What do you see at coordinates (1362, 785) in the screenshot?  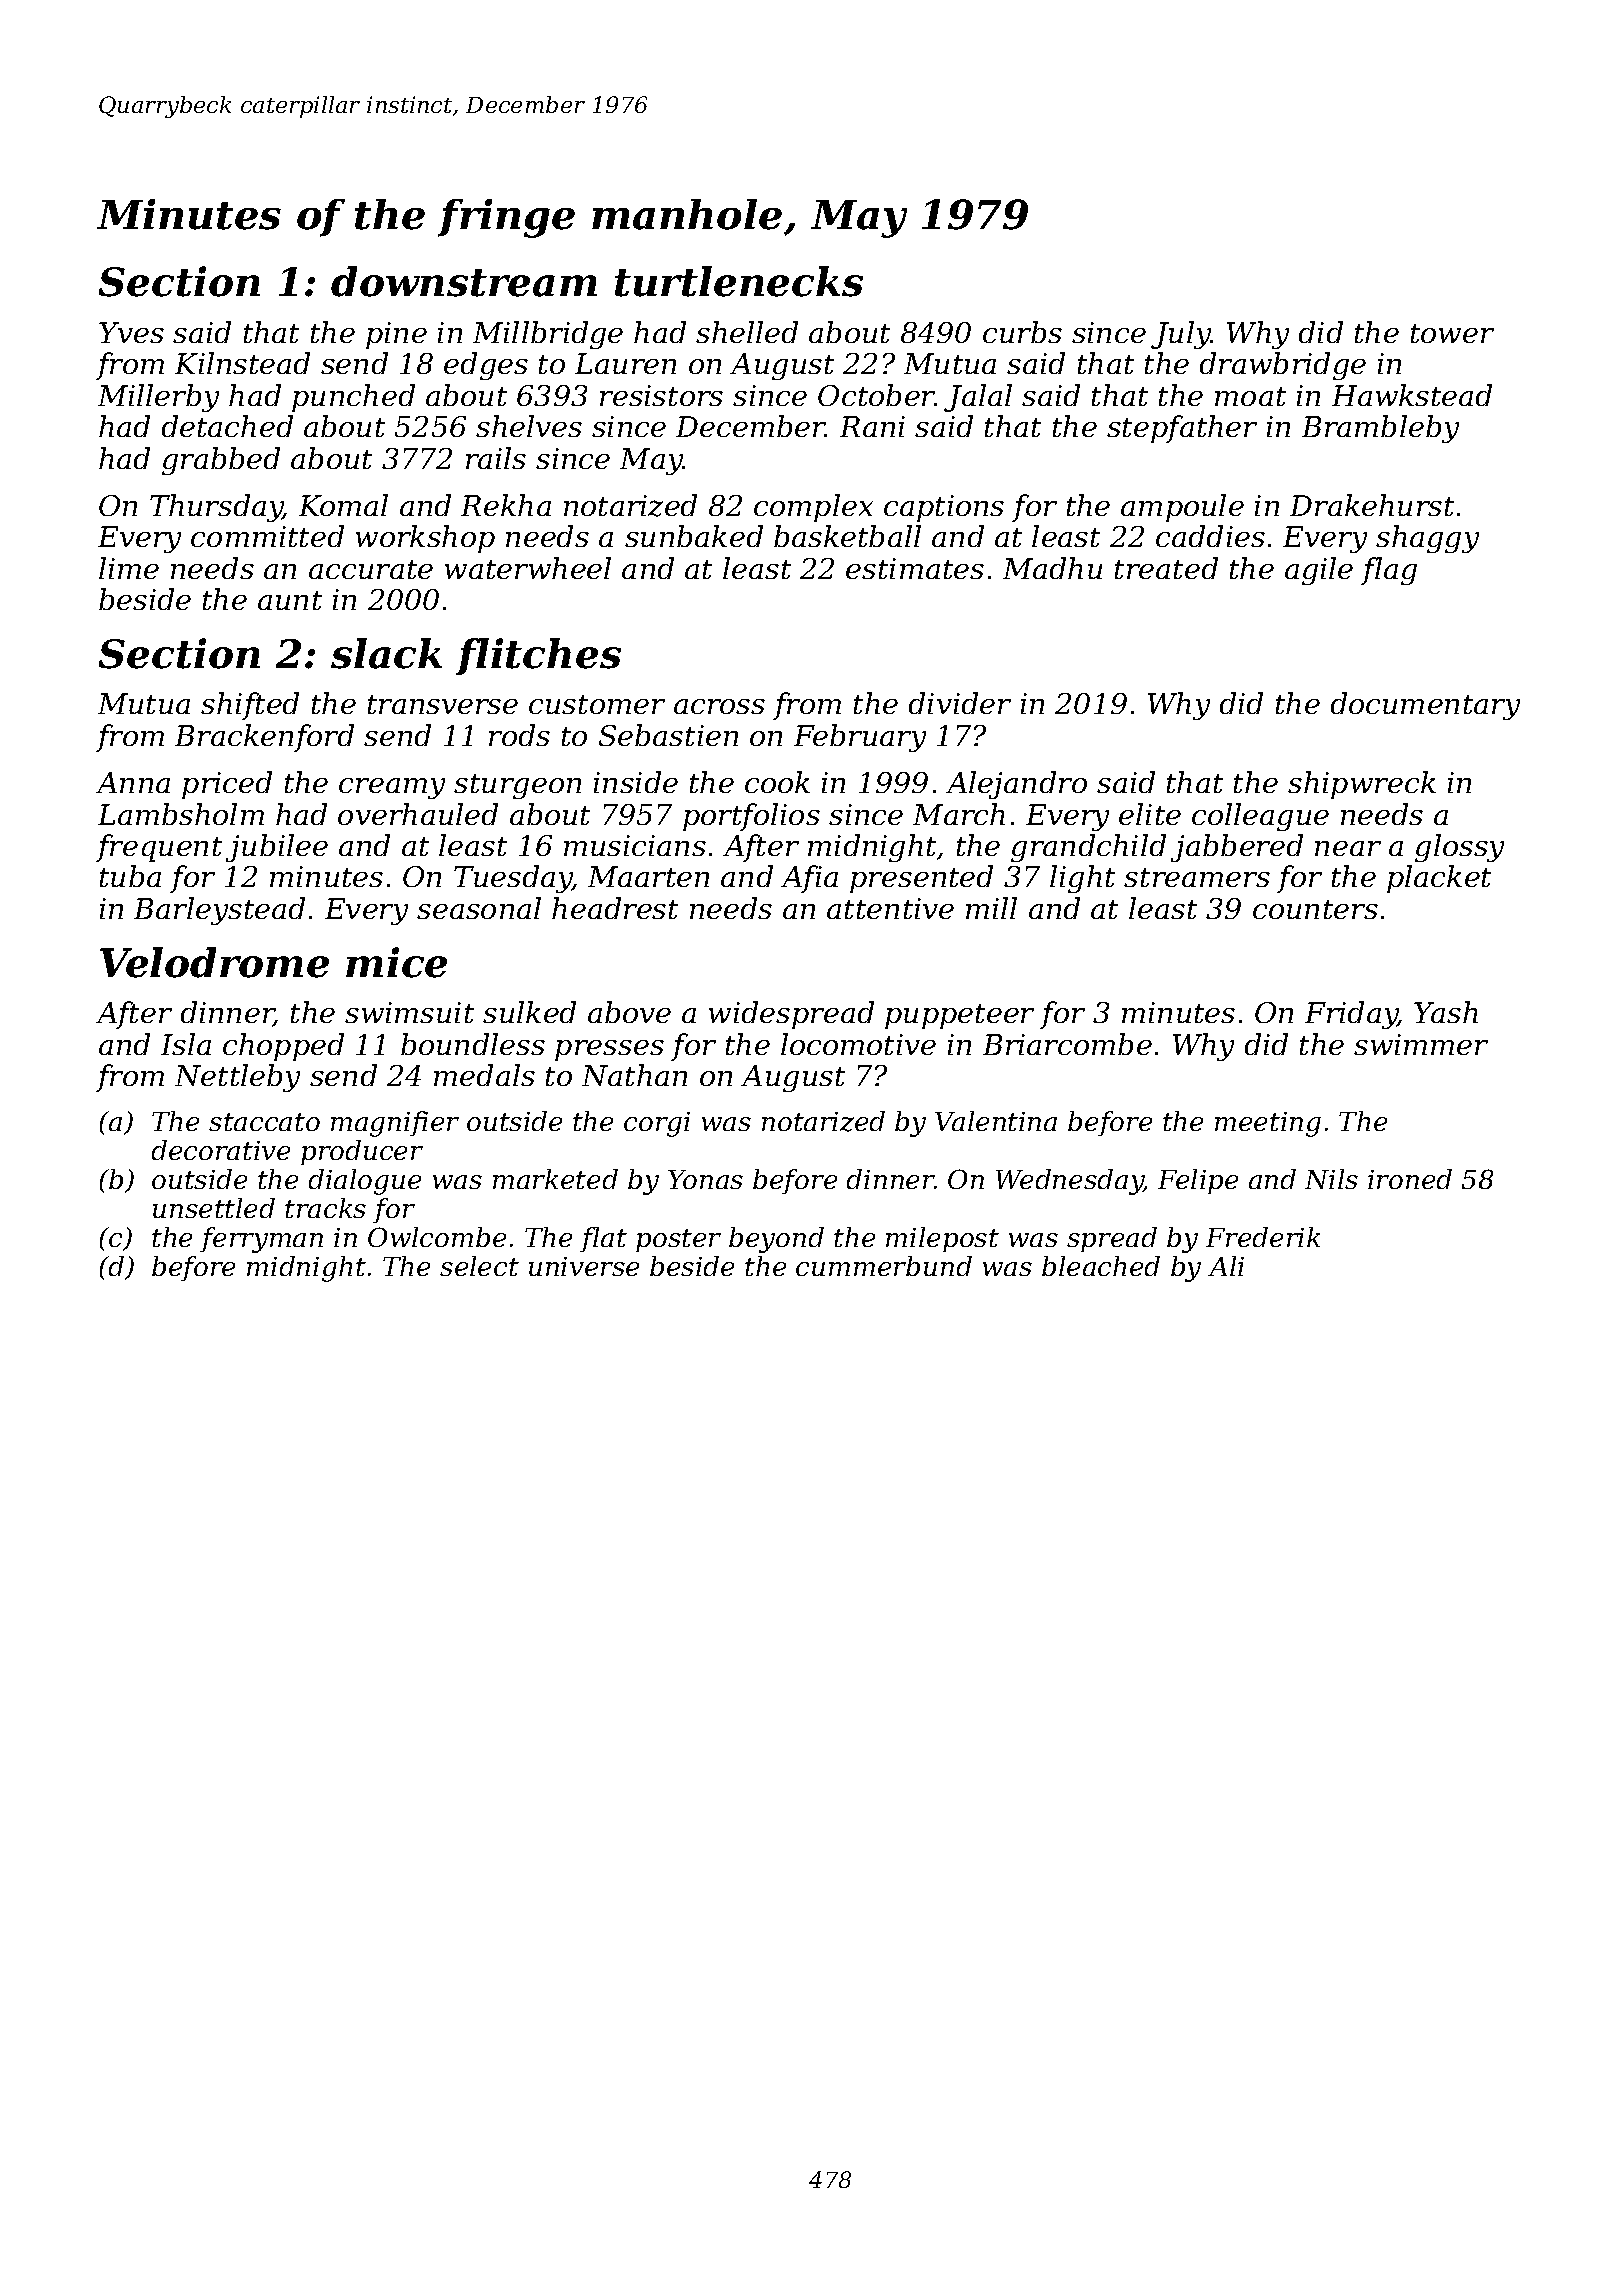 I see `shipwreck` at bounding box center [1362, 785].
